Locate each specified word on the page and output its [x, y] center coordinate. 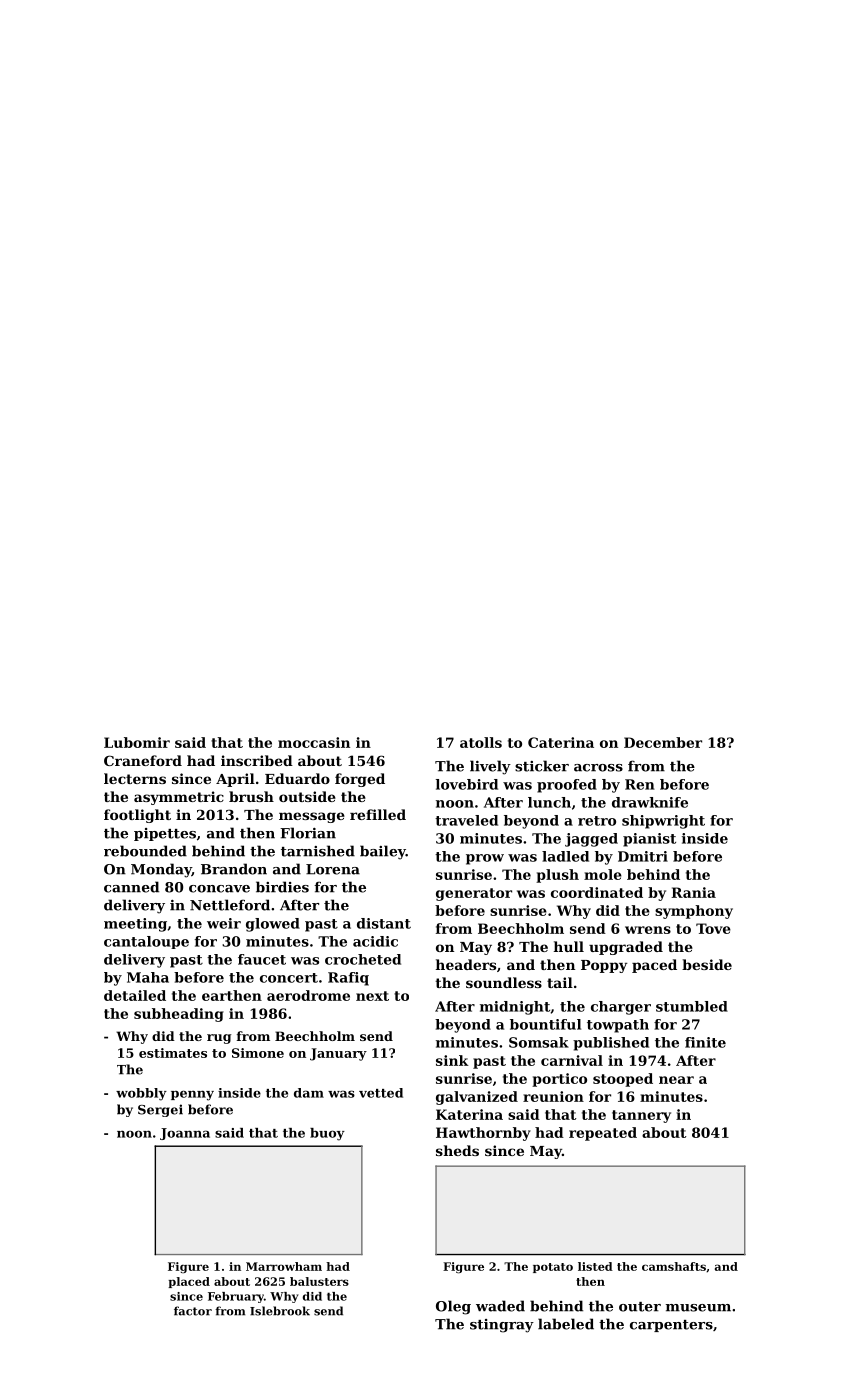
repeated [603, 1134]
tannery [641, 1116]
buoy [327, 1134]
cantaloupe [146, 942]
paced [654, 966]
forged [360, 780]
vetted [381, 1093]
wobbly [141, 1094]
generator [474, 894]
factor [193, 1311]
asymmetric [179, 798]
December [663, 742]
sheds [457, 1150]
